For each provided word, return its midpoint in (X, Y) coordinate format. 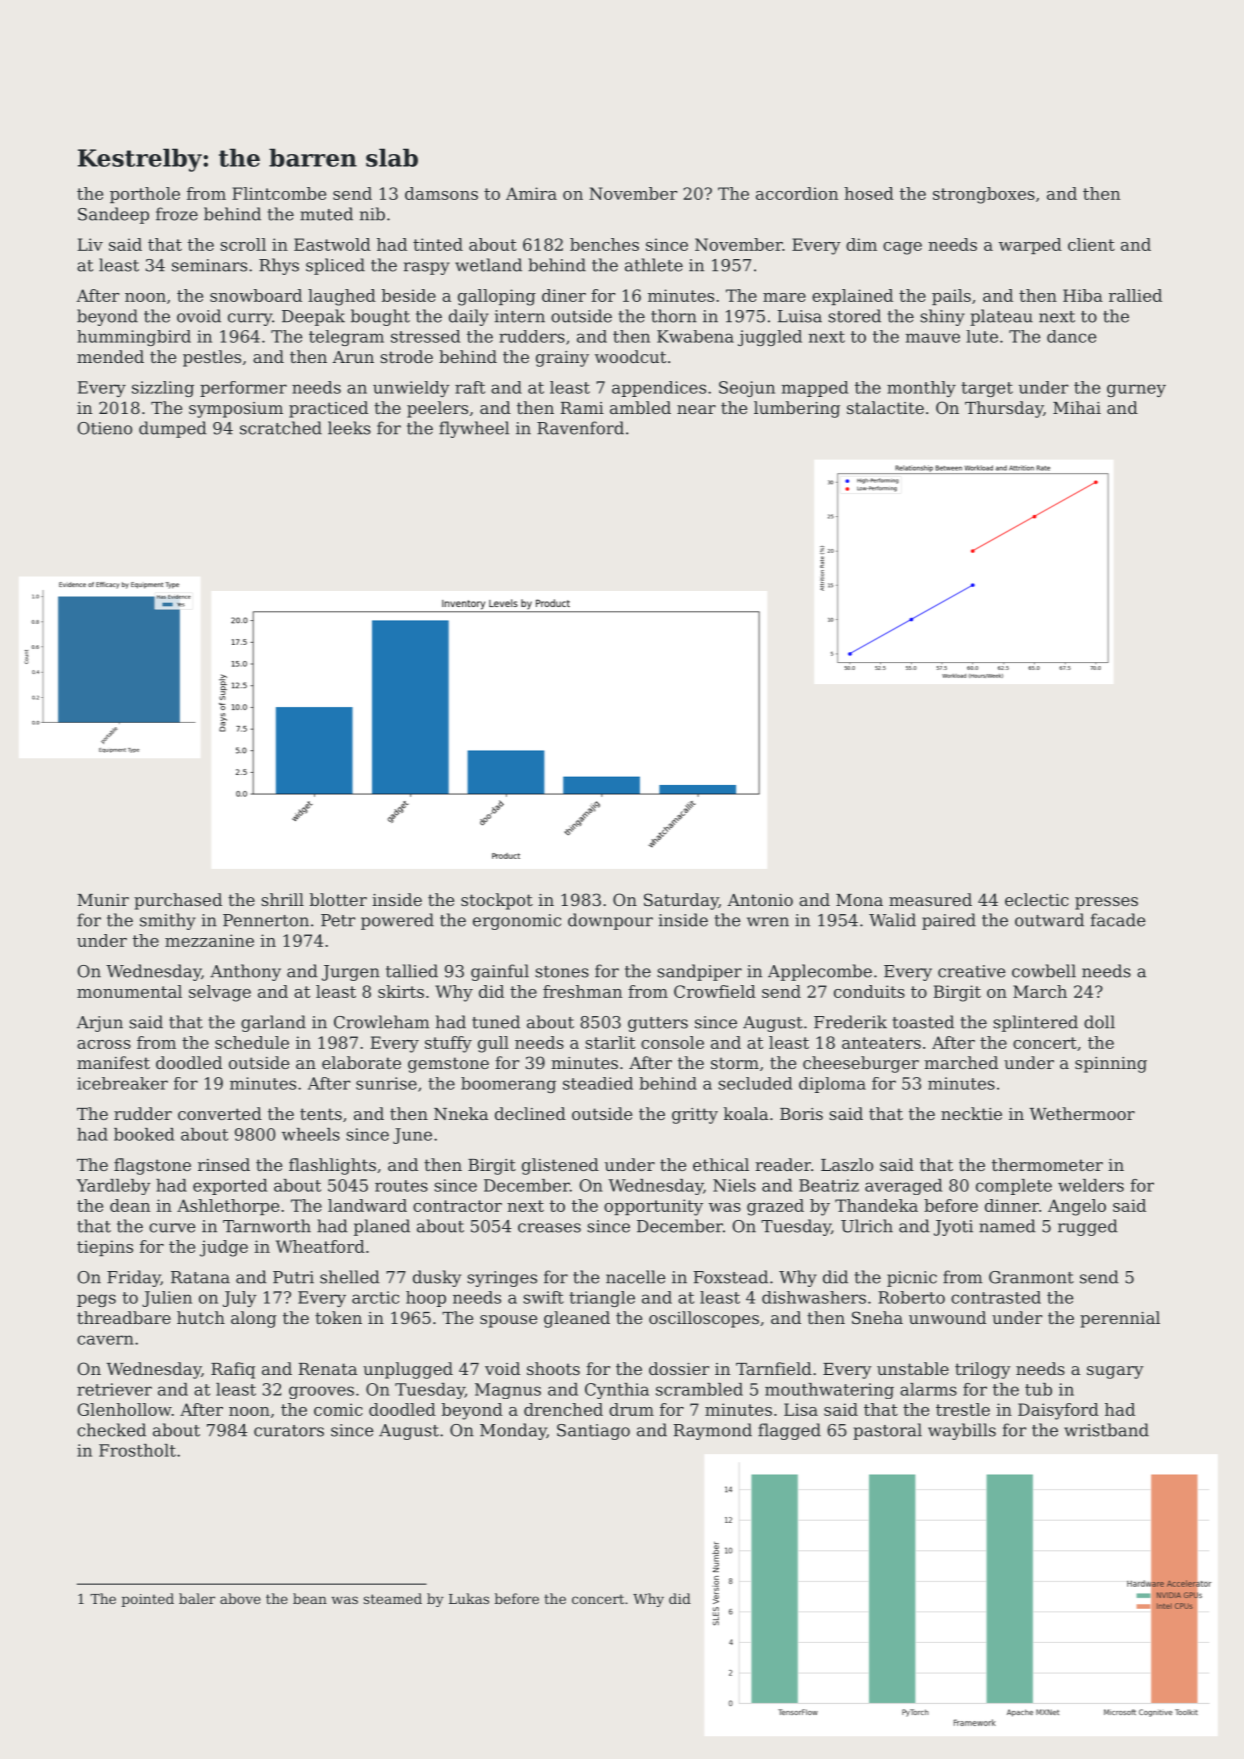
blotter (338, 899)
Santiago (593, 1432)
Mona (859, 900)
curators (289, 1431)
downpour (610, 921)
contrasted (996, 1297)
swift (543, 1297)
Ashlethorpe (228, 1207)
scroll (243, 244)
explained (852, 297)
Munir (103, 900)
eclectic (1037, 899)
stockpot (497, 901)
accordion (797, 193)
